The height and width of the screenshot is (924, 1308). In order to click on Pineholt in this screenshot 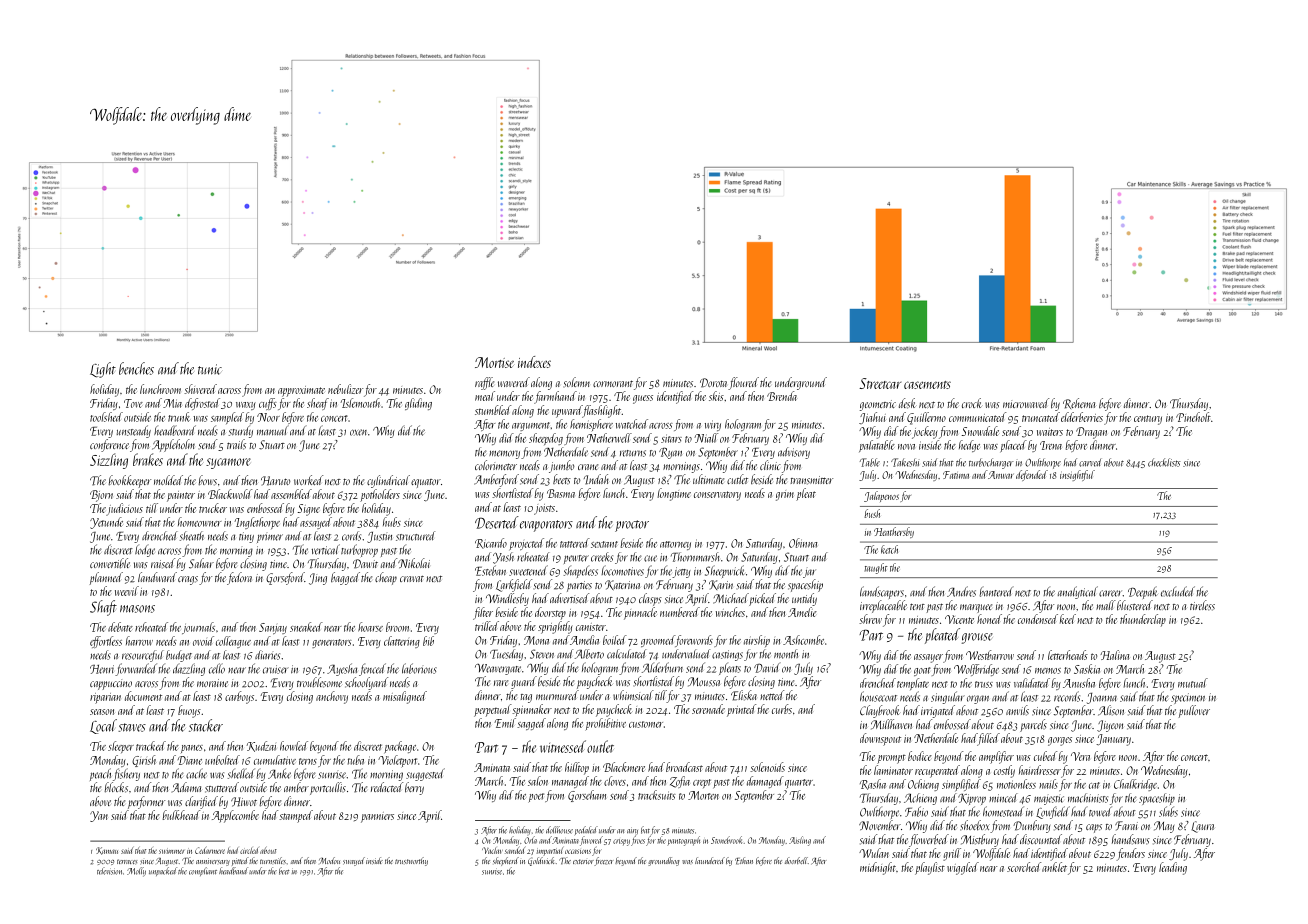, I will do `click(1193, 417)`.
